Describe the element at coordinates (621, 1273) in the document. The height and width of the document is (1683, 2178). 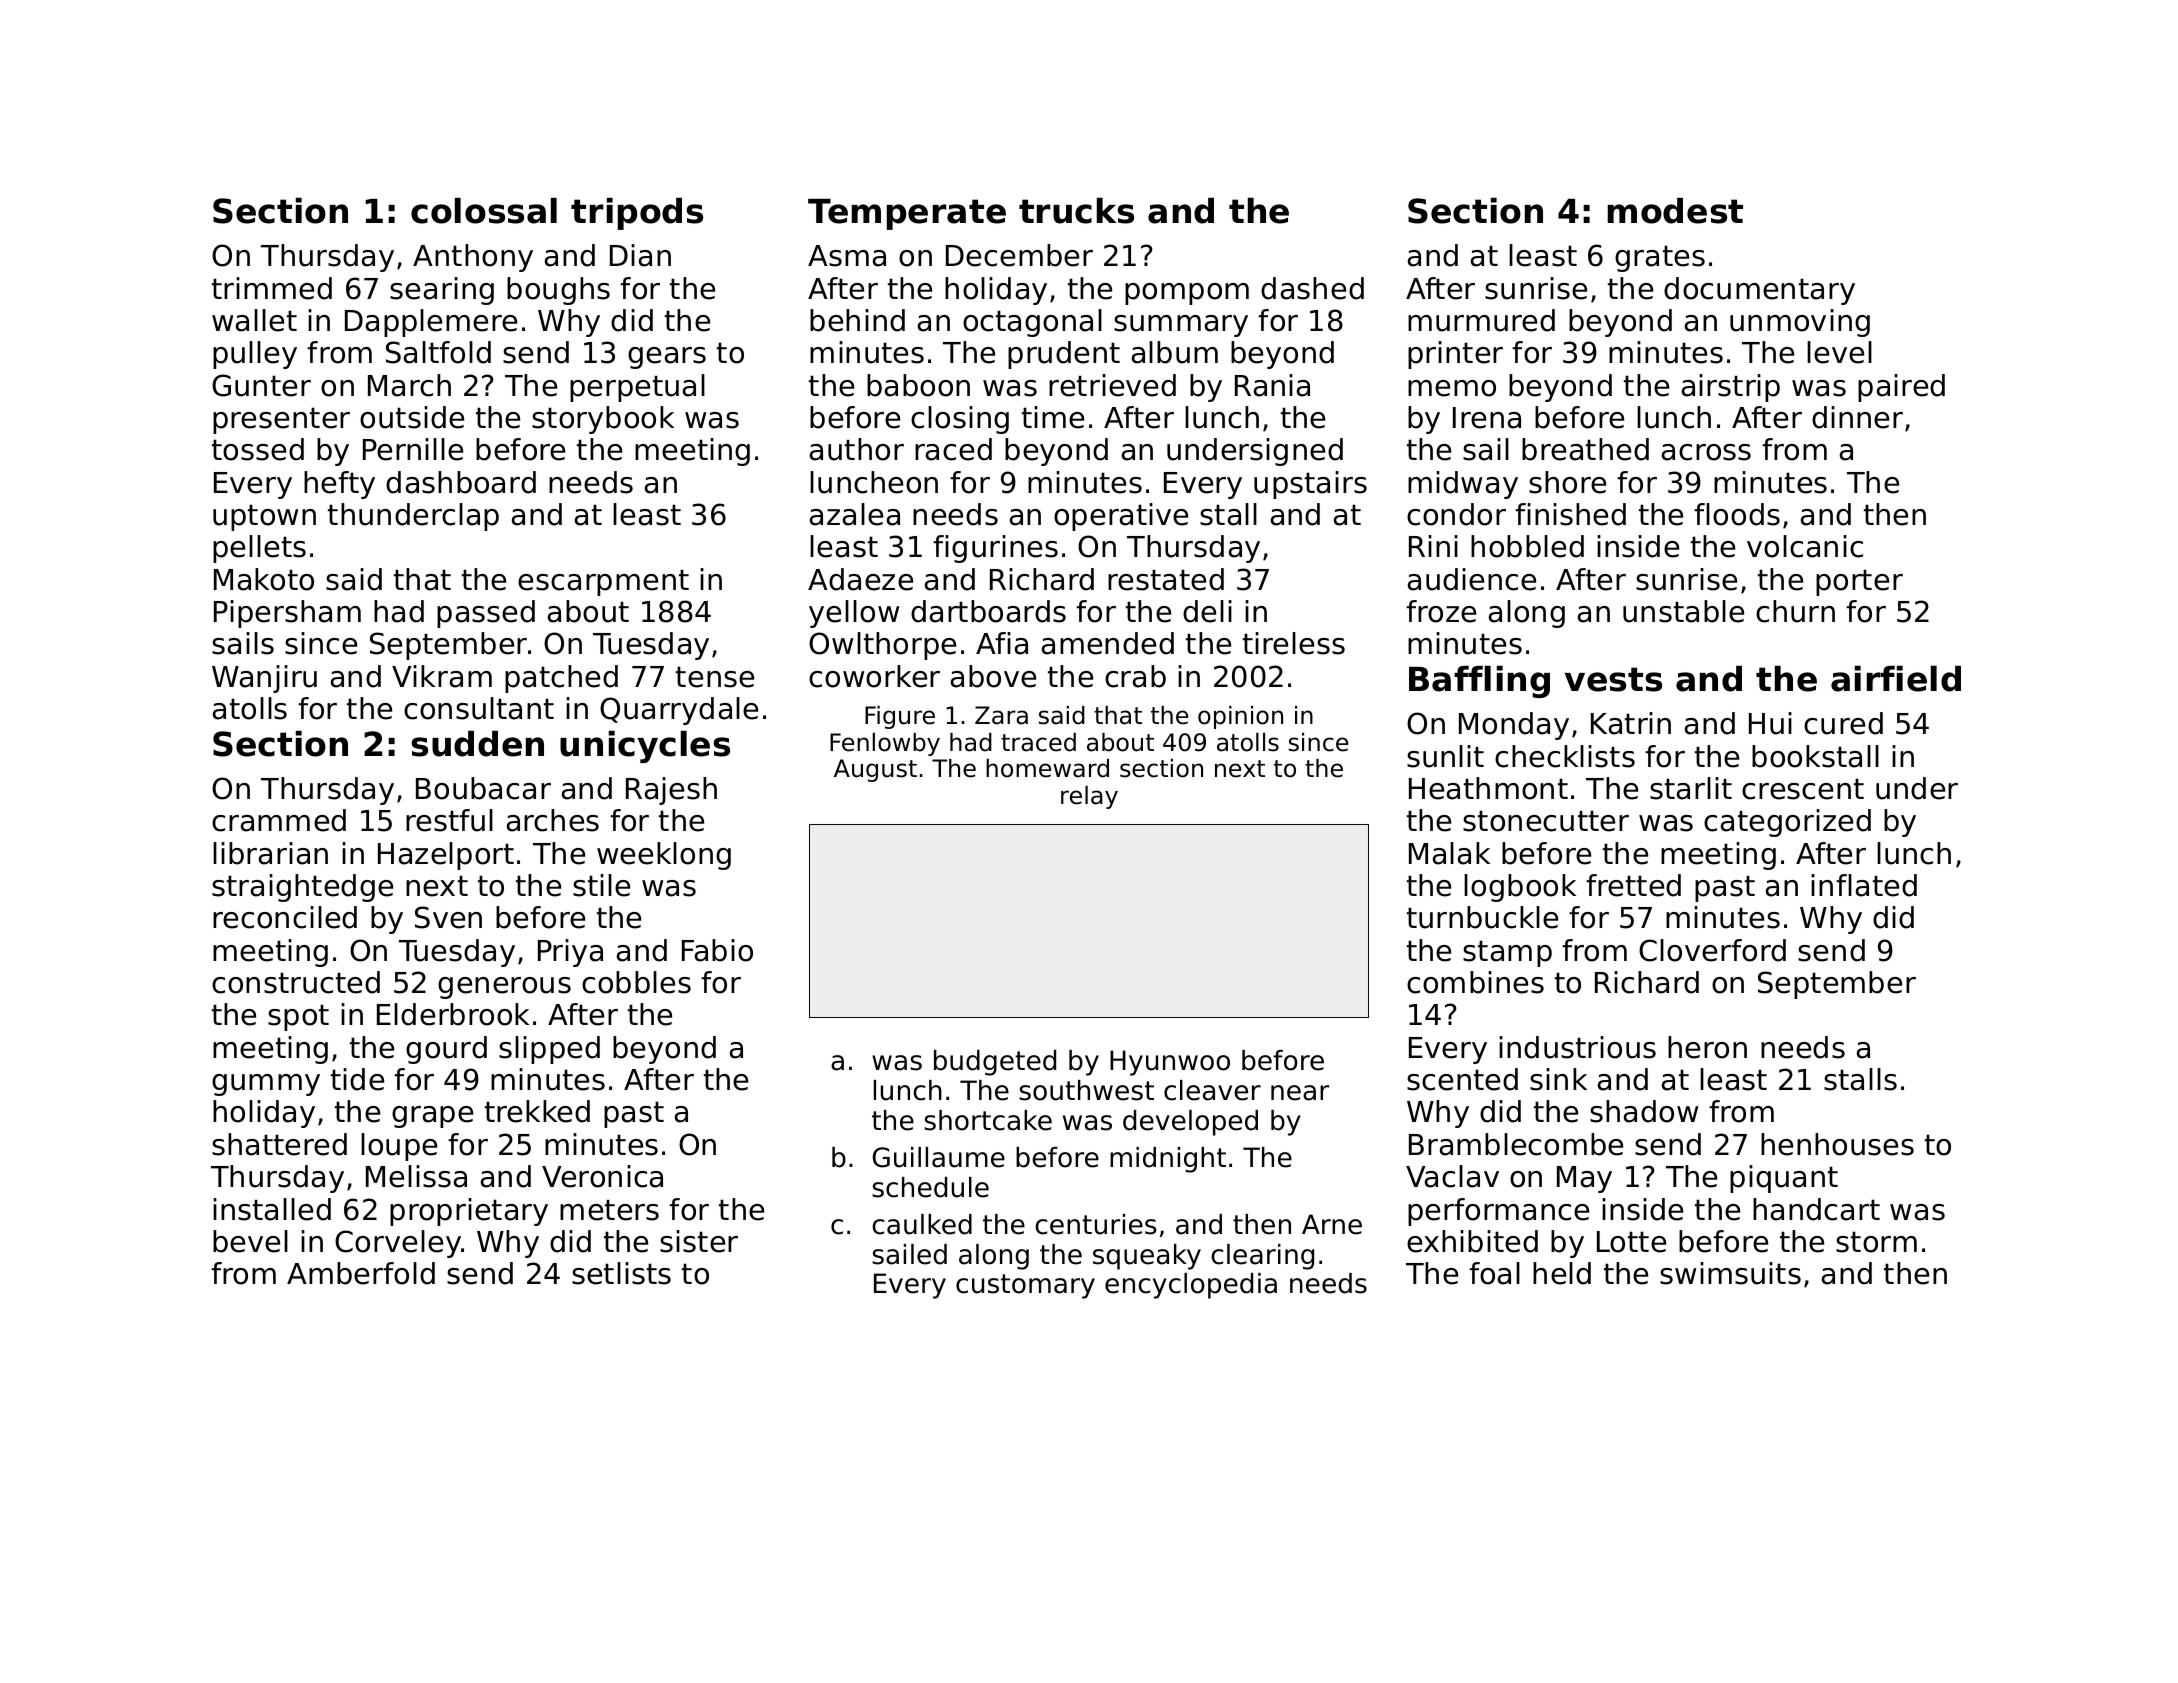
I see `setlists` at that location.
